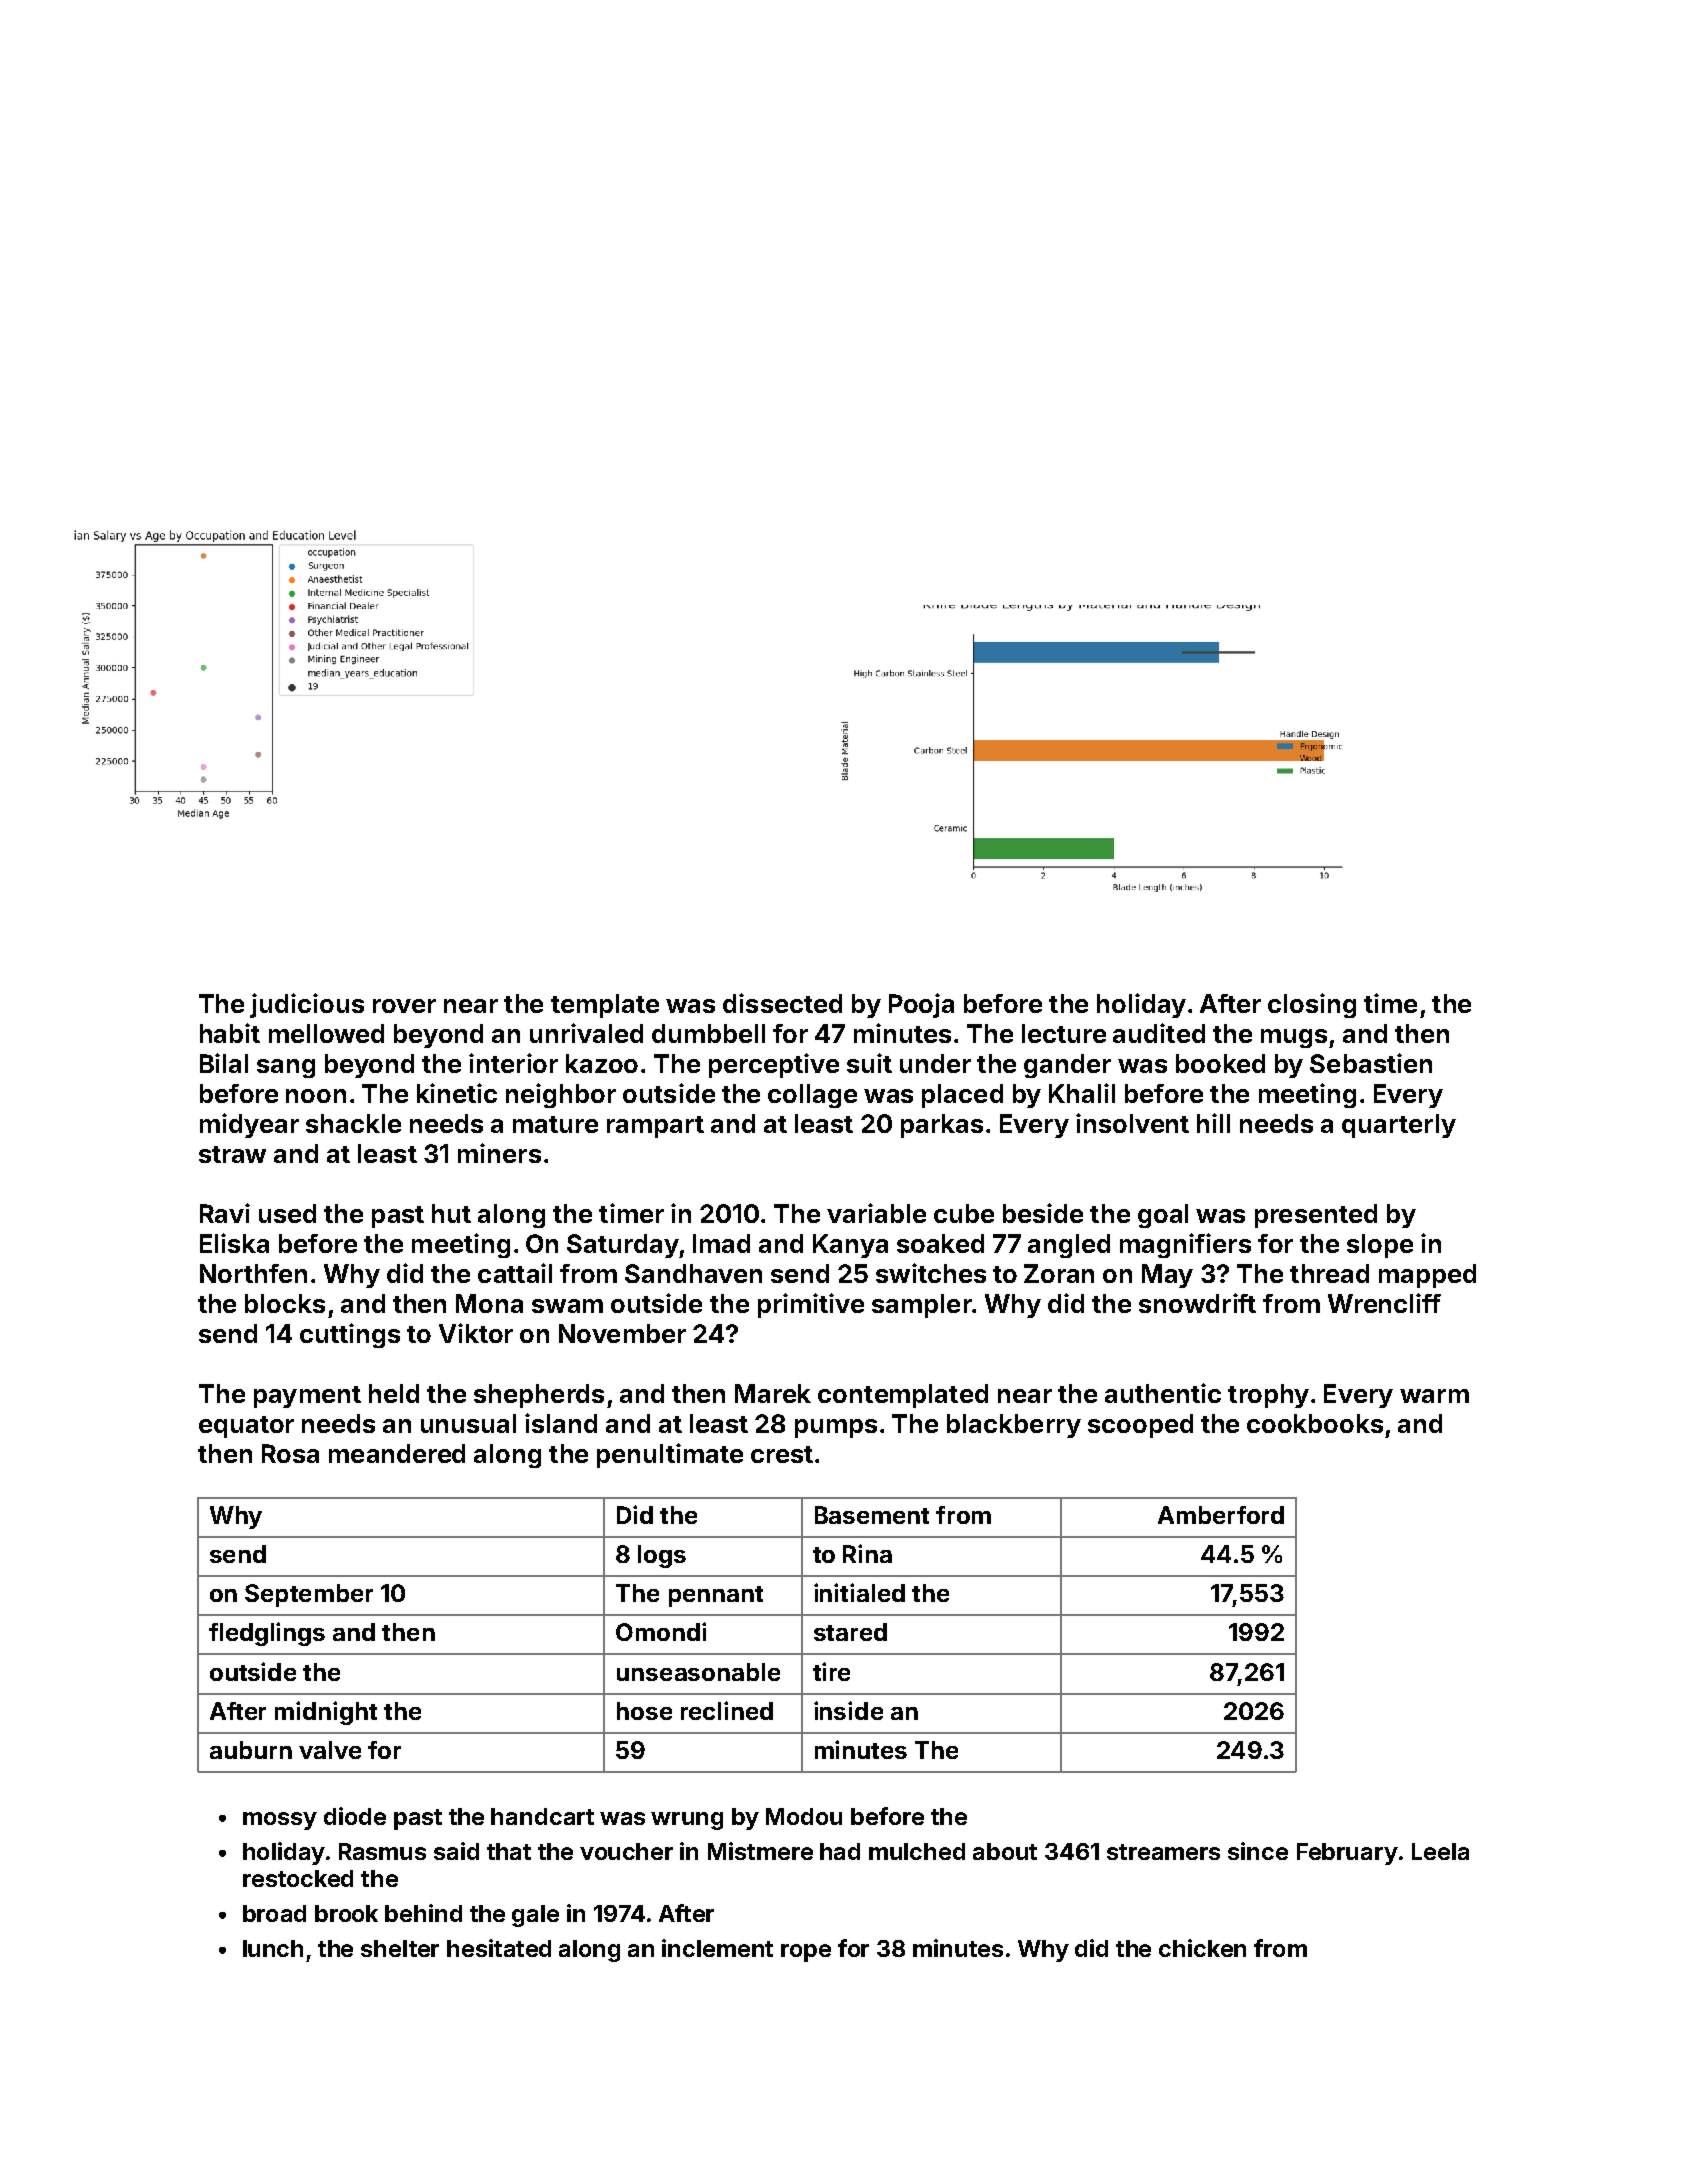 Image resolution: width=1683 pixels, height=2178 pixels. What do you see at coordinates (267, 1634) in the screenshot?
I see `fledglings` at bounding box center [267, 1634].
